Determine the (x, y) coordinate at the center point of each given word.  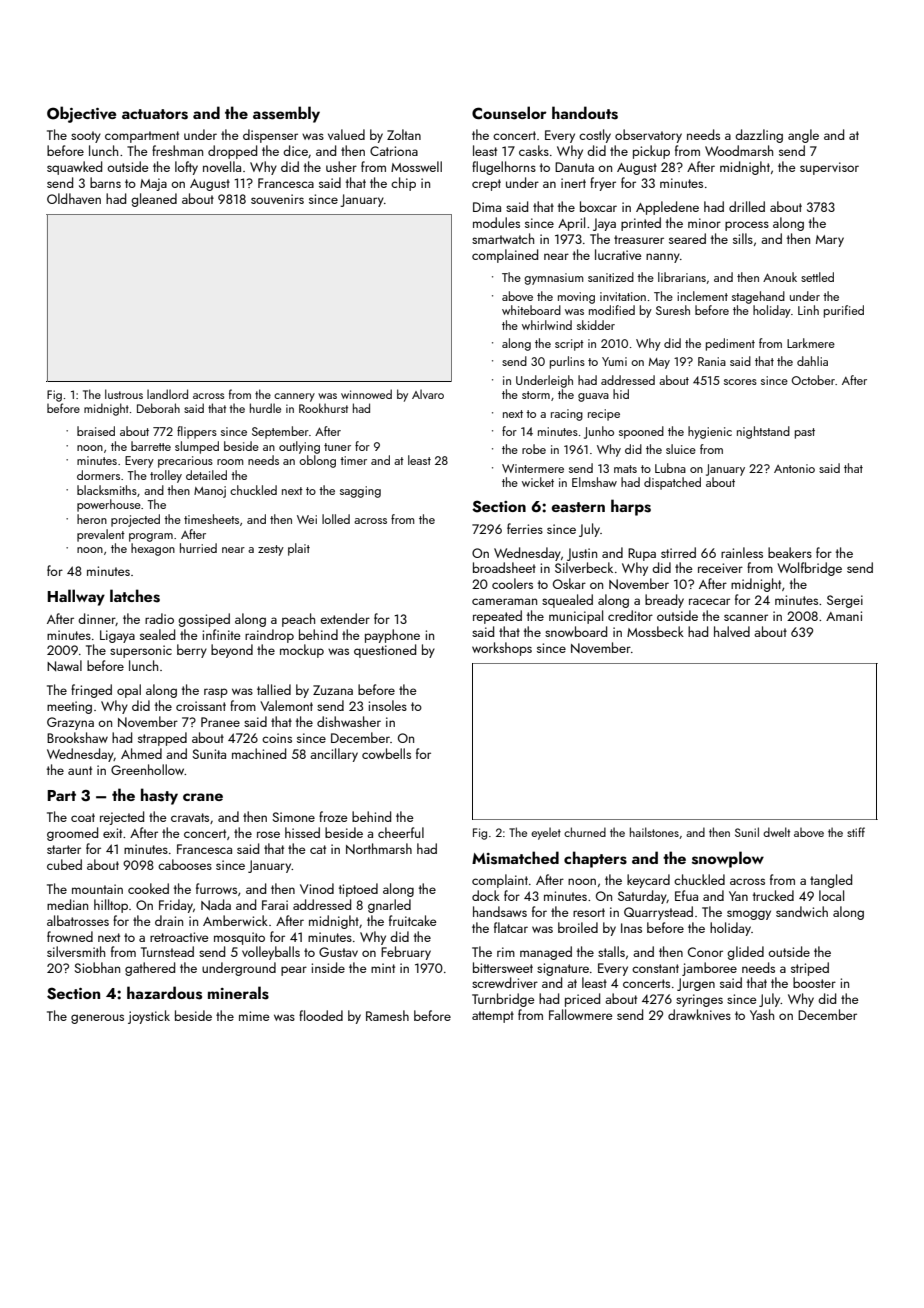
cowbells (386, 753)
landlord (167, 394)
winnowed (366, 394)
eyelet (546, 833)
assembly (286, 114)
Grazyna (70, 723)
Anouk (780, 277)
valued (346, 134)
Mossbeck (655, 631)
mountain (97, 889)
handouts (585, 113)
